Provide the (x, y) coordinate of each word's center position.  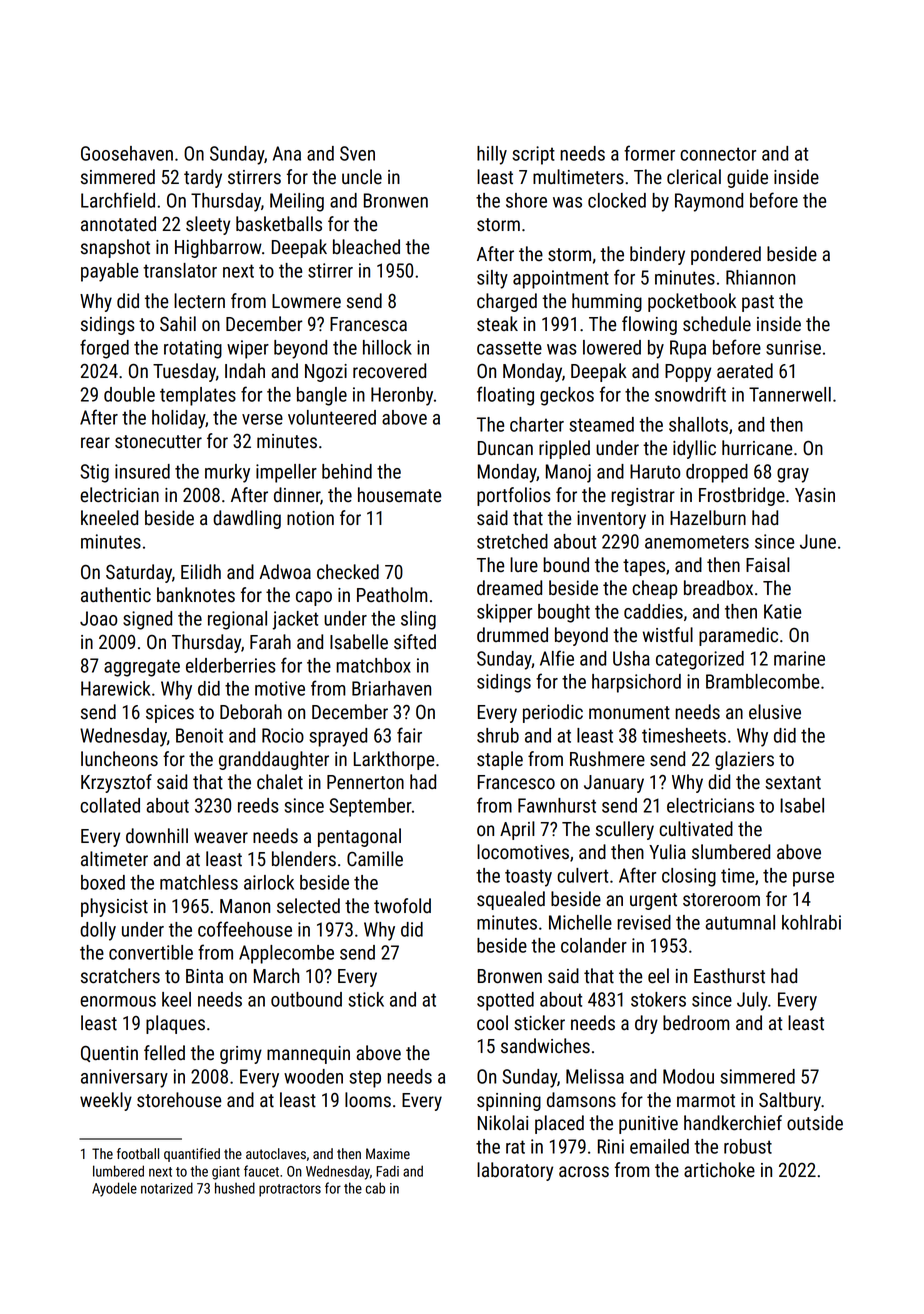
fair (409, 735)
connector (718, 154)
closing (689, 877)
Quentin (109, 1053)
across (584, 1172)
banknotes (196, 595)
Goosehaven (127, 153)
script (533, 155)
